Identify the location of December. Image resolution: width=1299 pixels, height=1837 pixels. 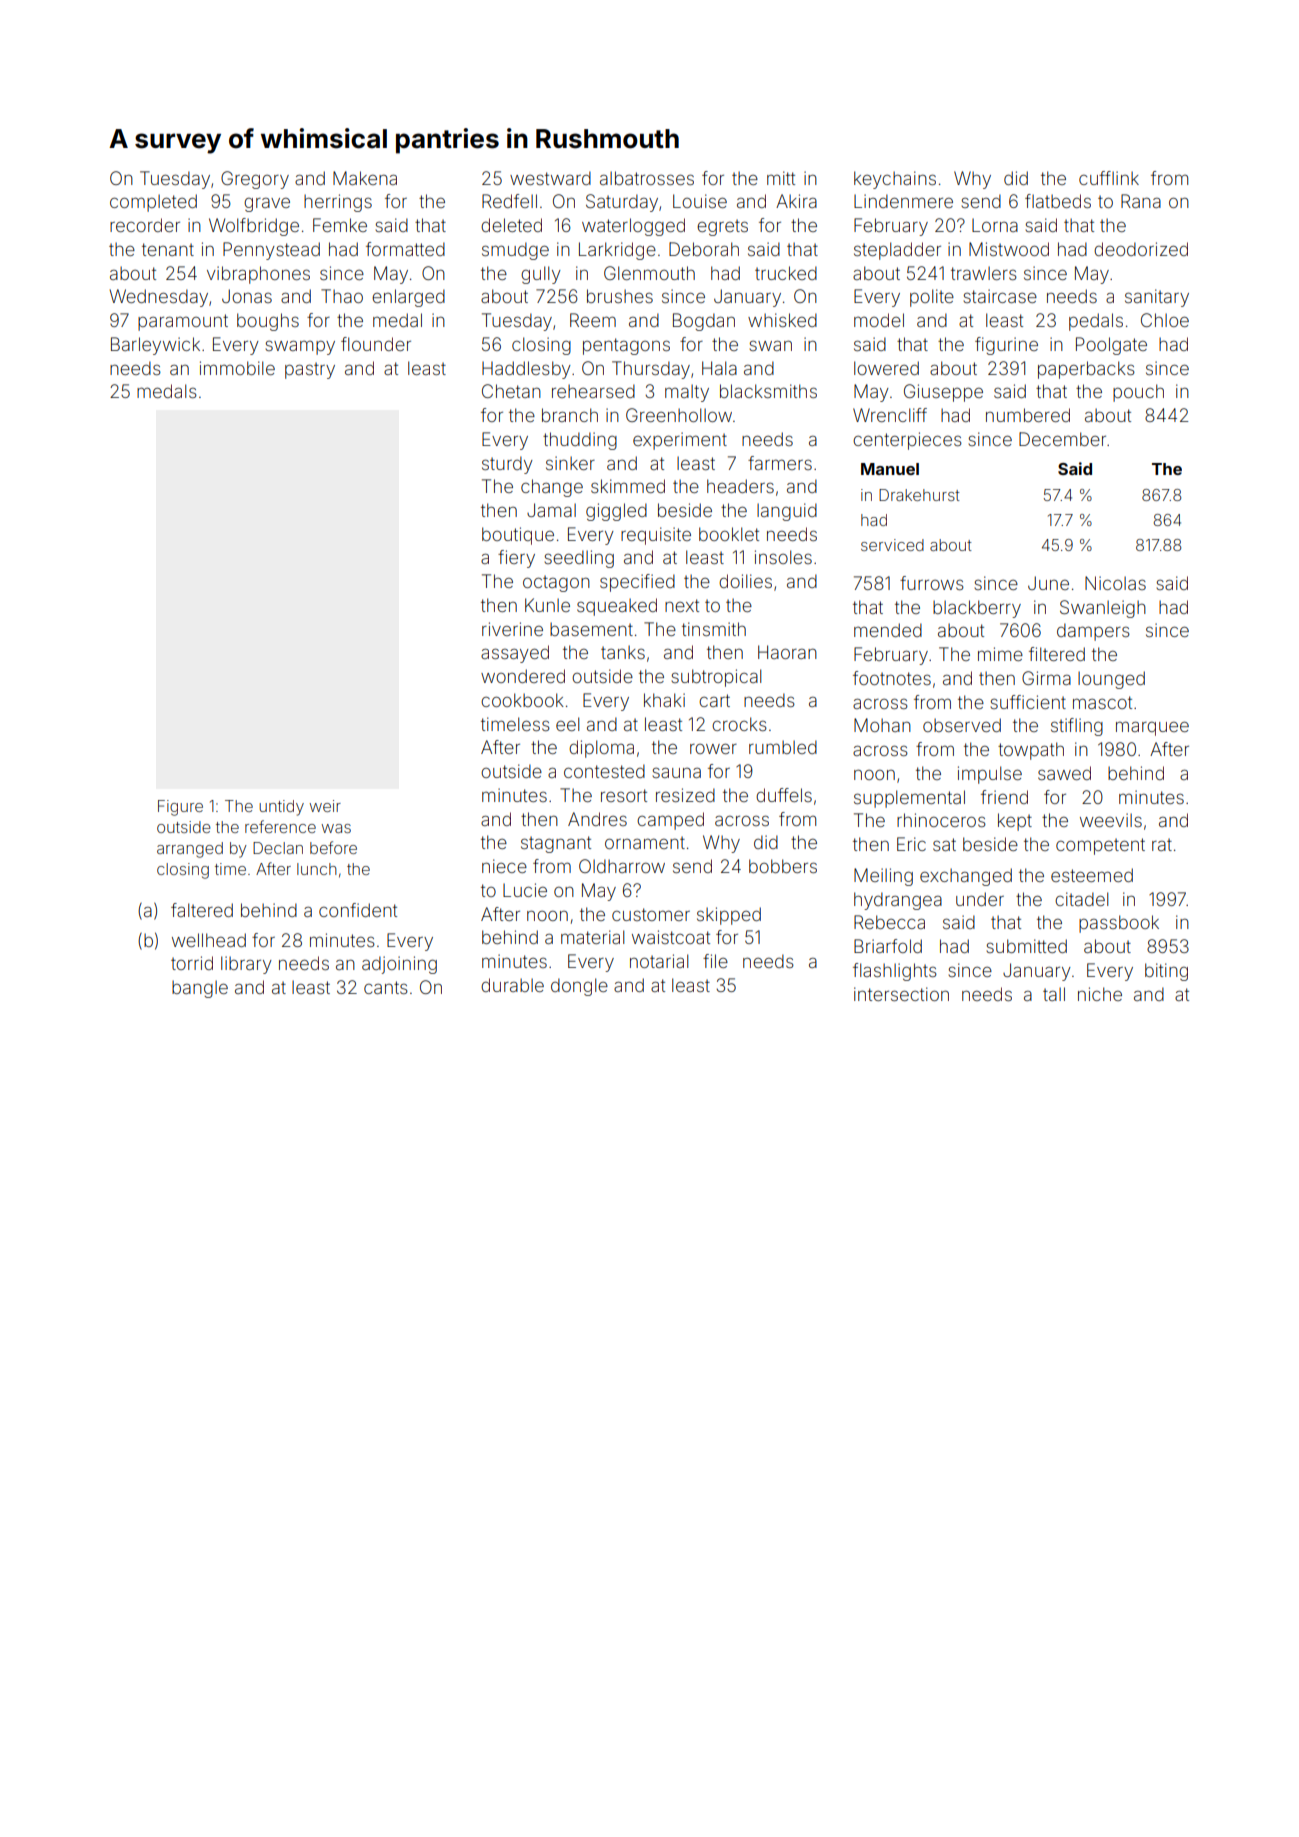
(1062, 439).
